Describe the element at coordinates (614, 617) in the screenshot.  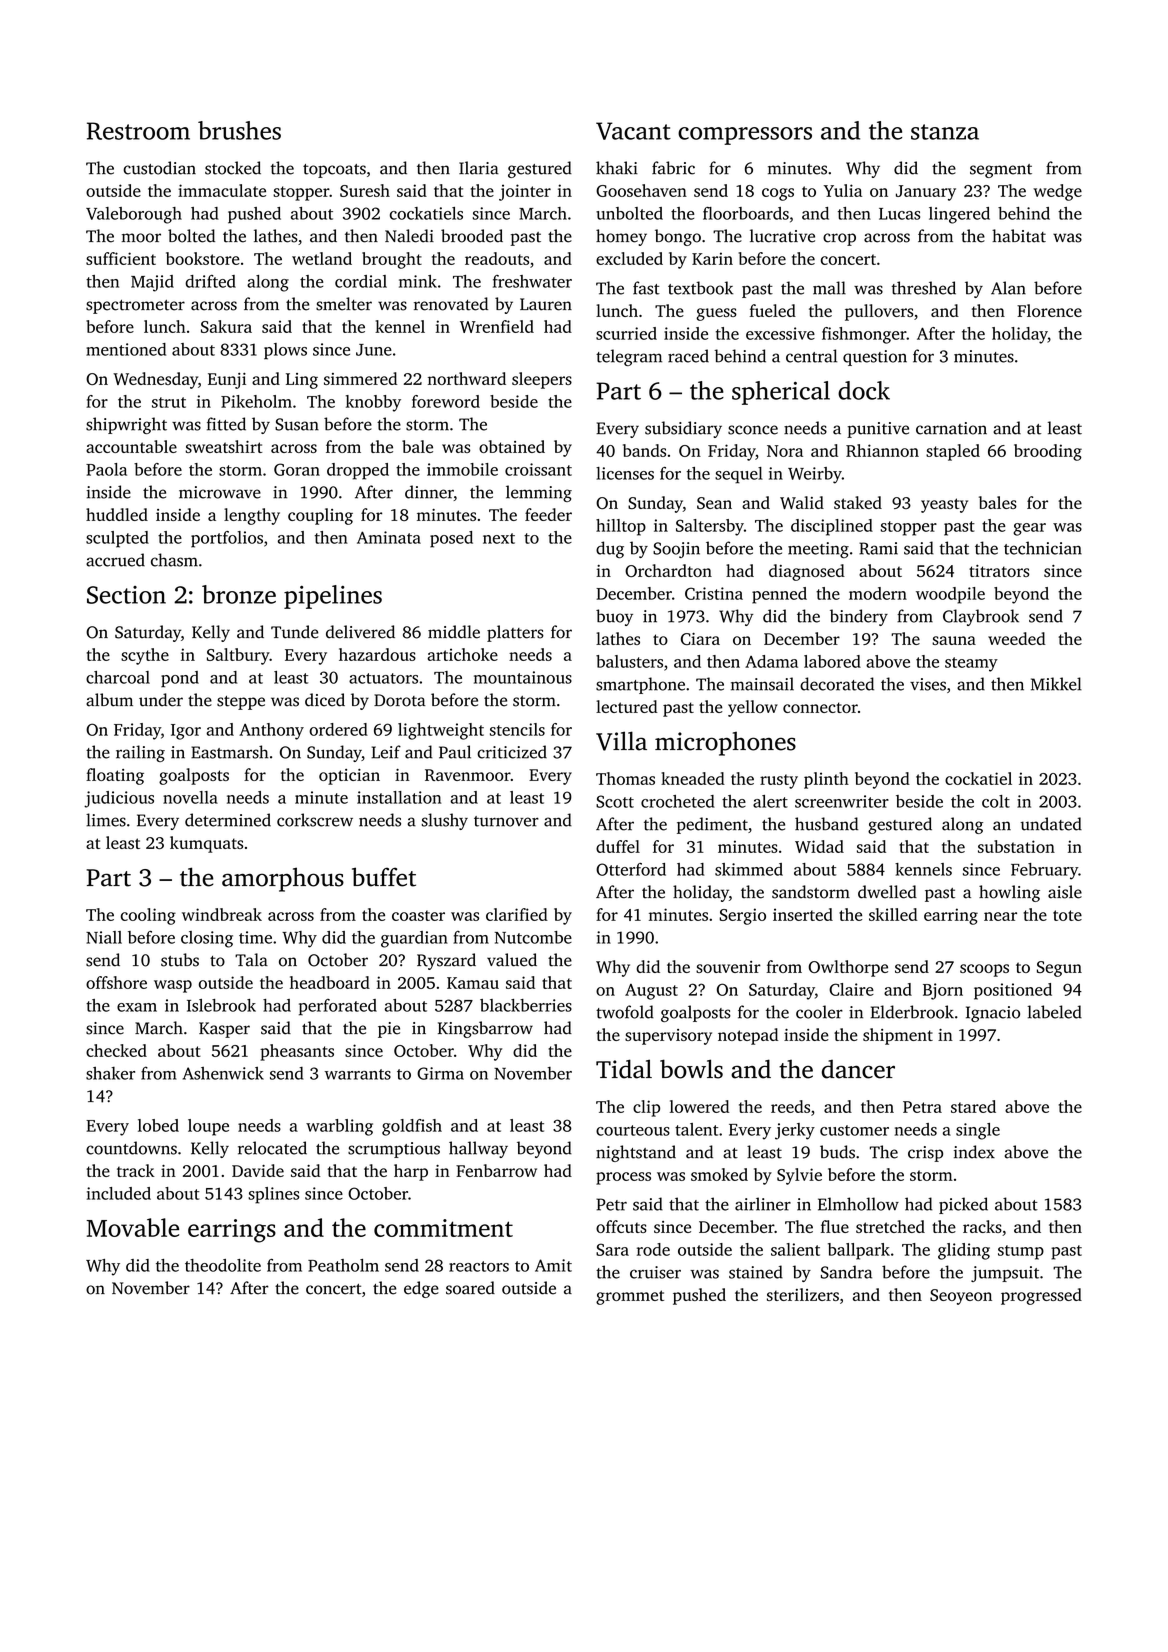
I see `buoy` at that location.
